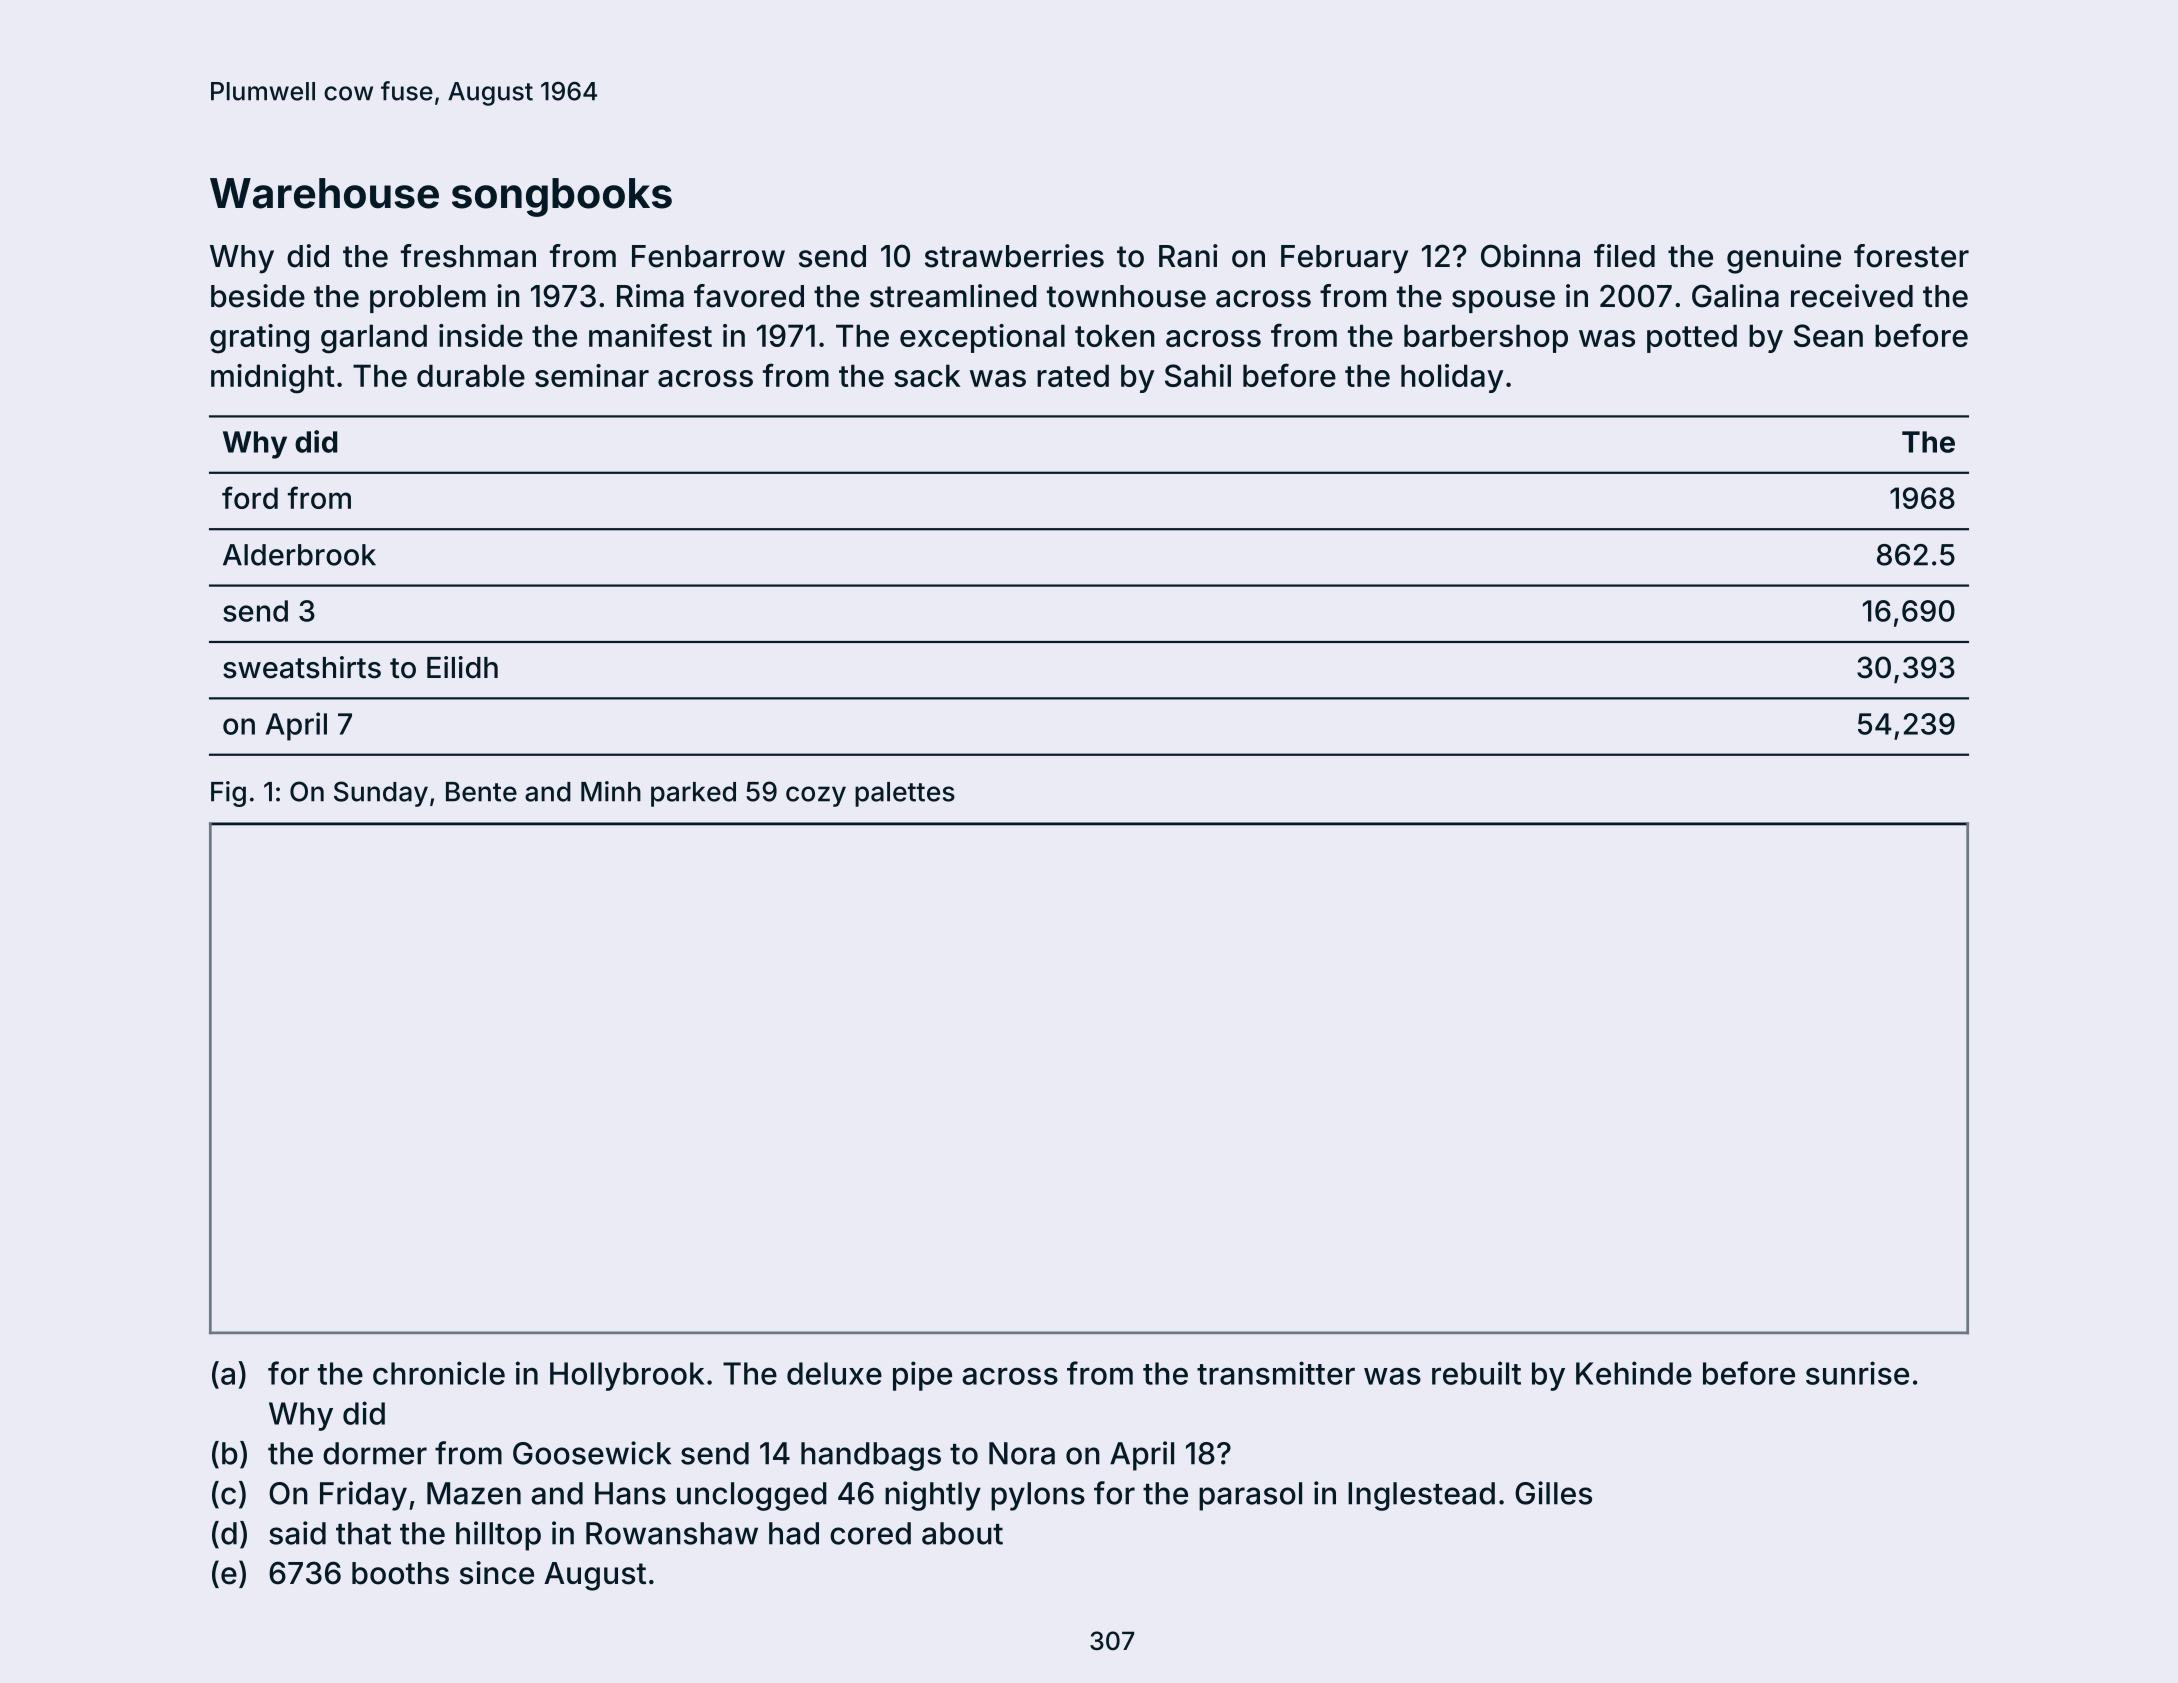  What do you see at coordinates (1452, 378) in the image?
I see `holiday` at bounding box center [1452, 378].
